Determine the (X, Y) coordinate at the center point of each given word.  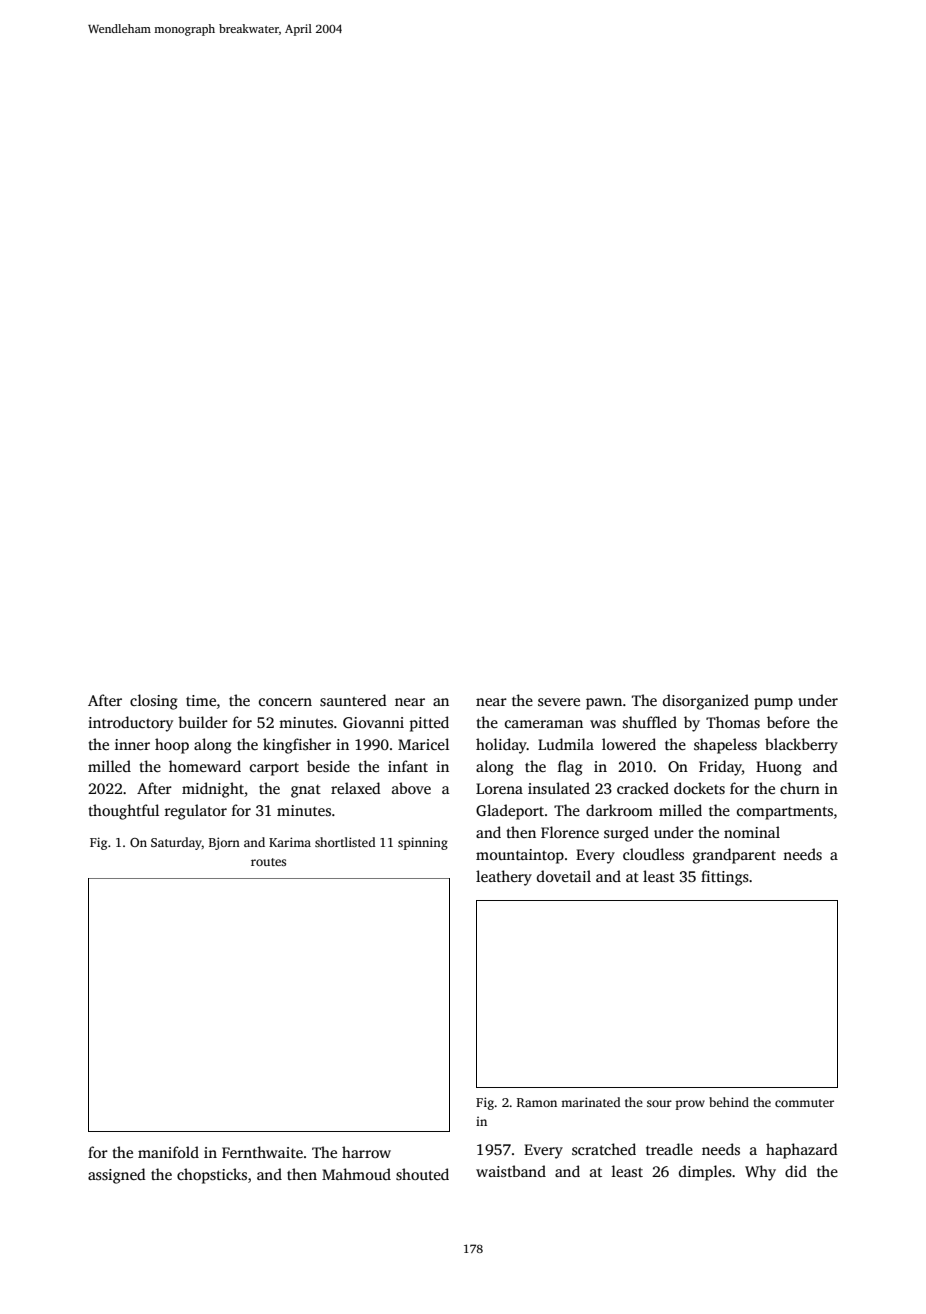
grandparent (734, 856)
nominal (752, 832)
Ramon (537, 1102)
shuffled (650, 722)
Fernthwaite (262, 1152)
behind (729, 1102)
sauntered (353, 700)
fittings (725, 878)
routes (268, 862)
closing (154, 702)
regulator (196, 812)
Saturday (176, 843)
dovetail (564, 876)
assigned (117, 1176)
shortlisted (345, 842)
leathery (504, 878)
